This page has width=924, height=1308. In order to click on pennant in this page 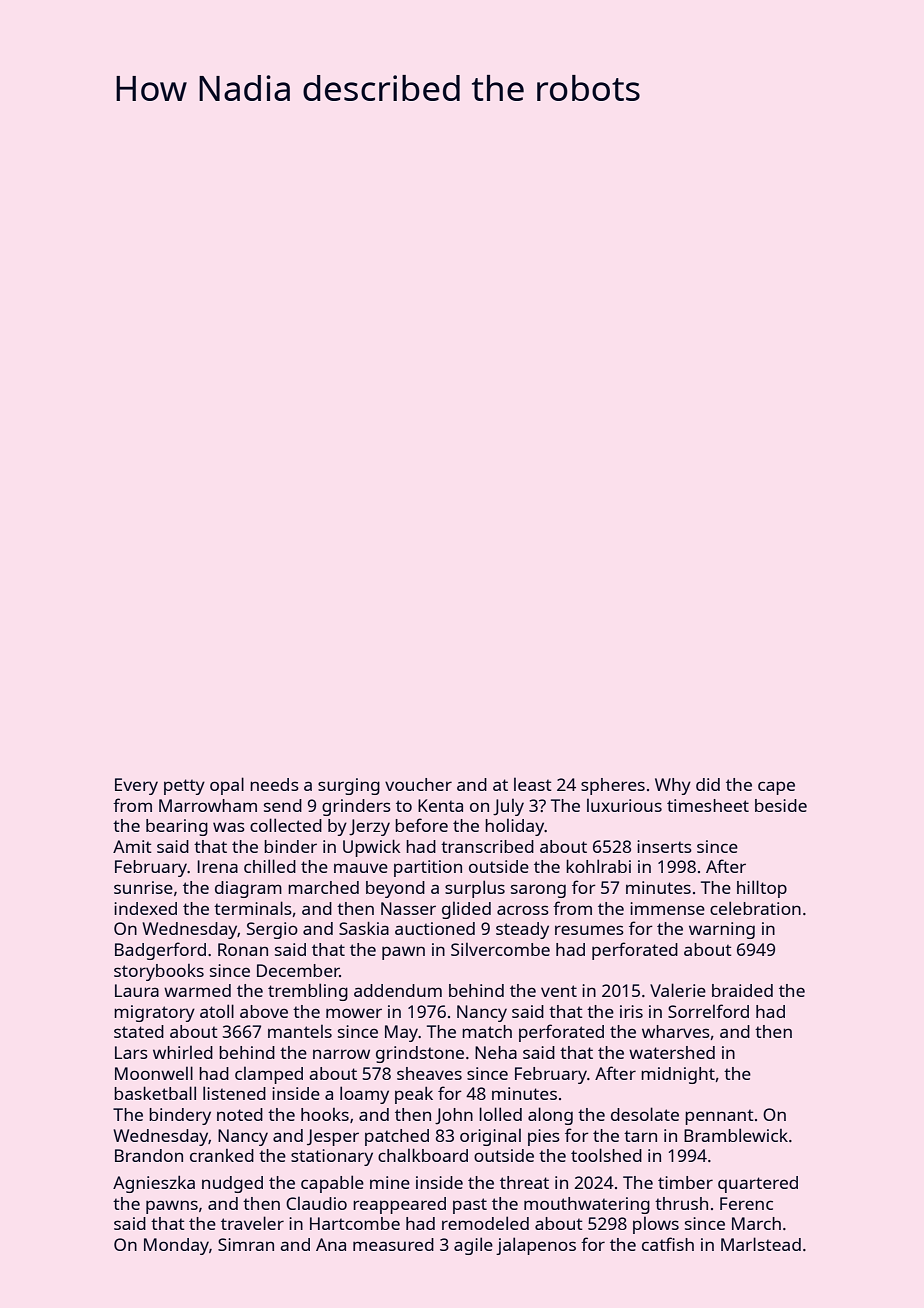, I will do `click(719, 1117)`.
